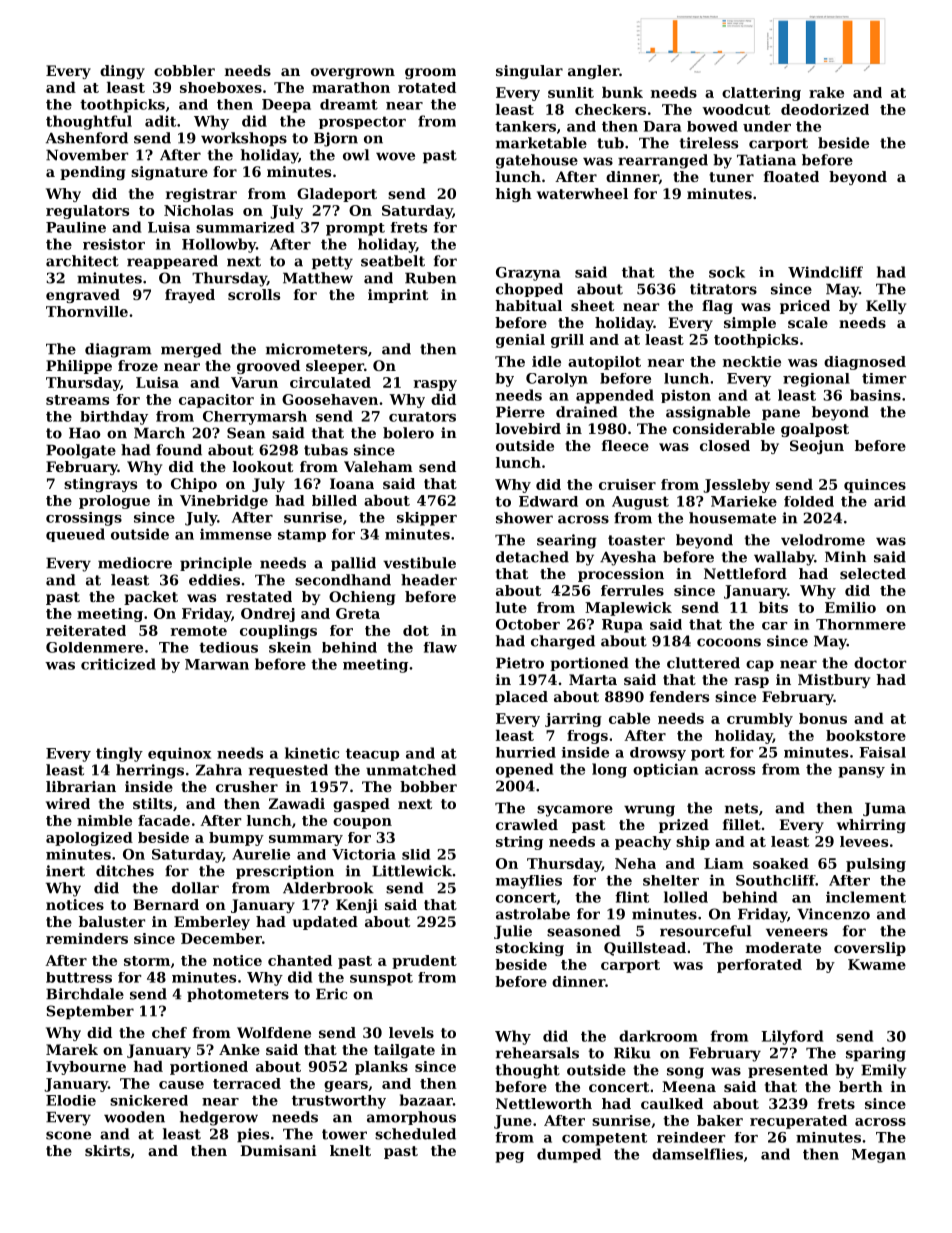 The image size is (952, 1233). I want to click on piston, so click(686, 396).
